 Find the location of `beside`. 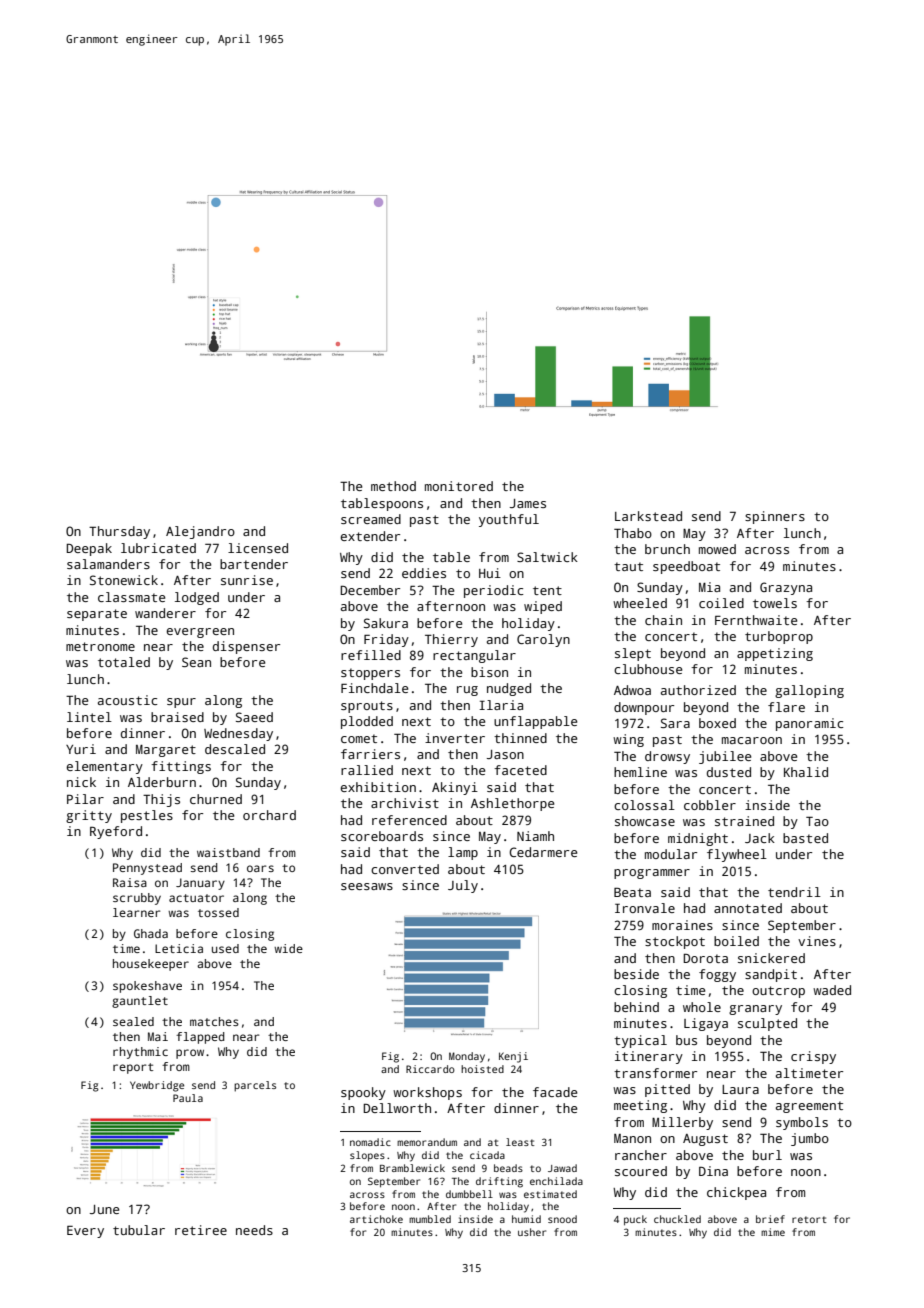

beside is located at coordinates (636, 974).
